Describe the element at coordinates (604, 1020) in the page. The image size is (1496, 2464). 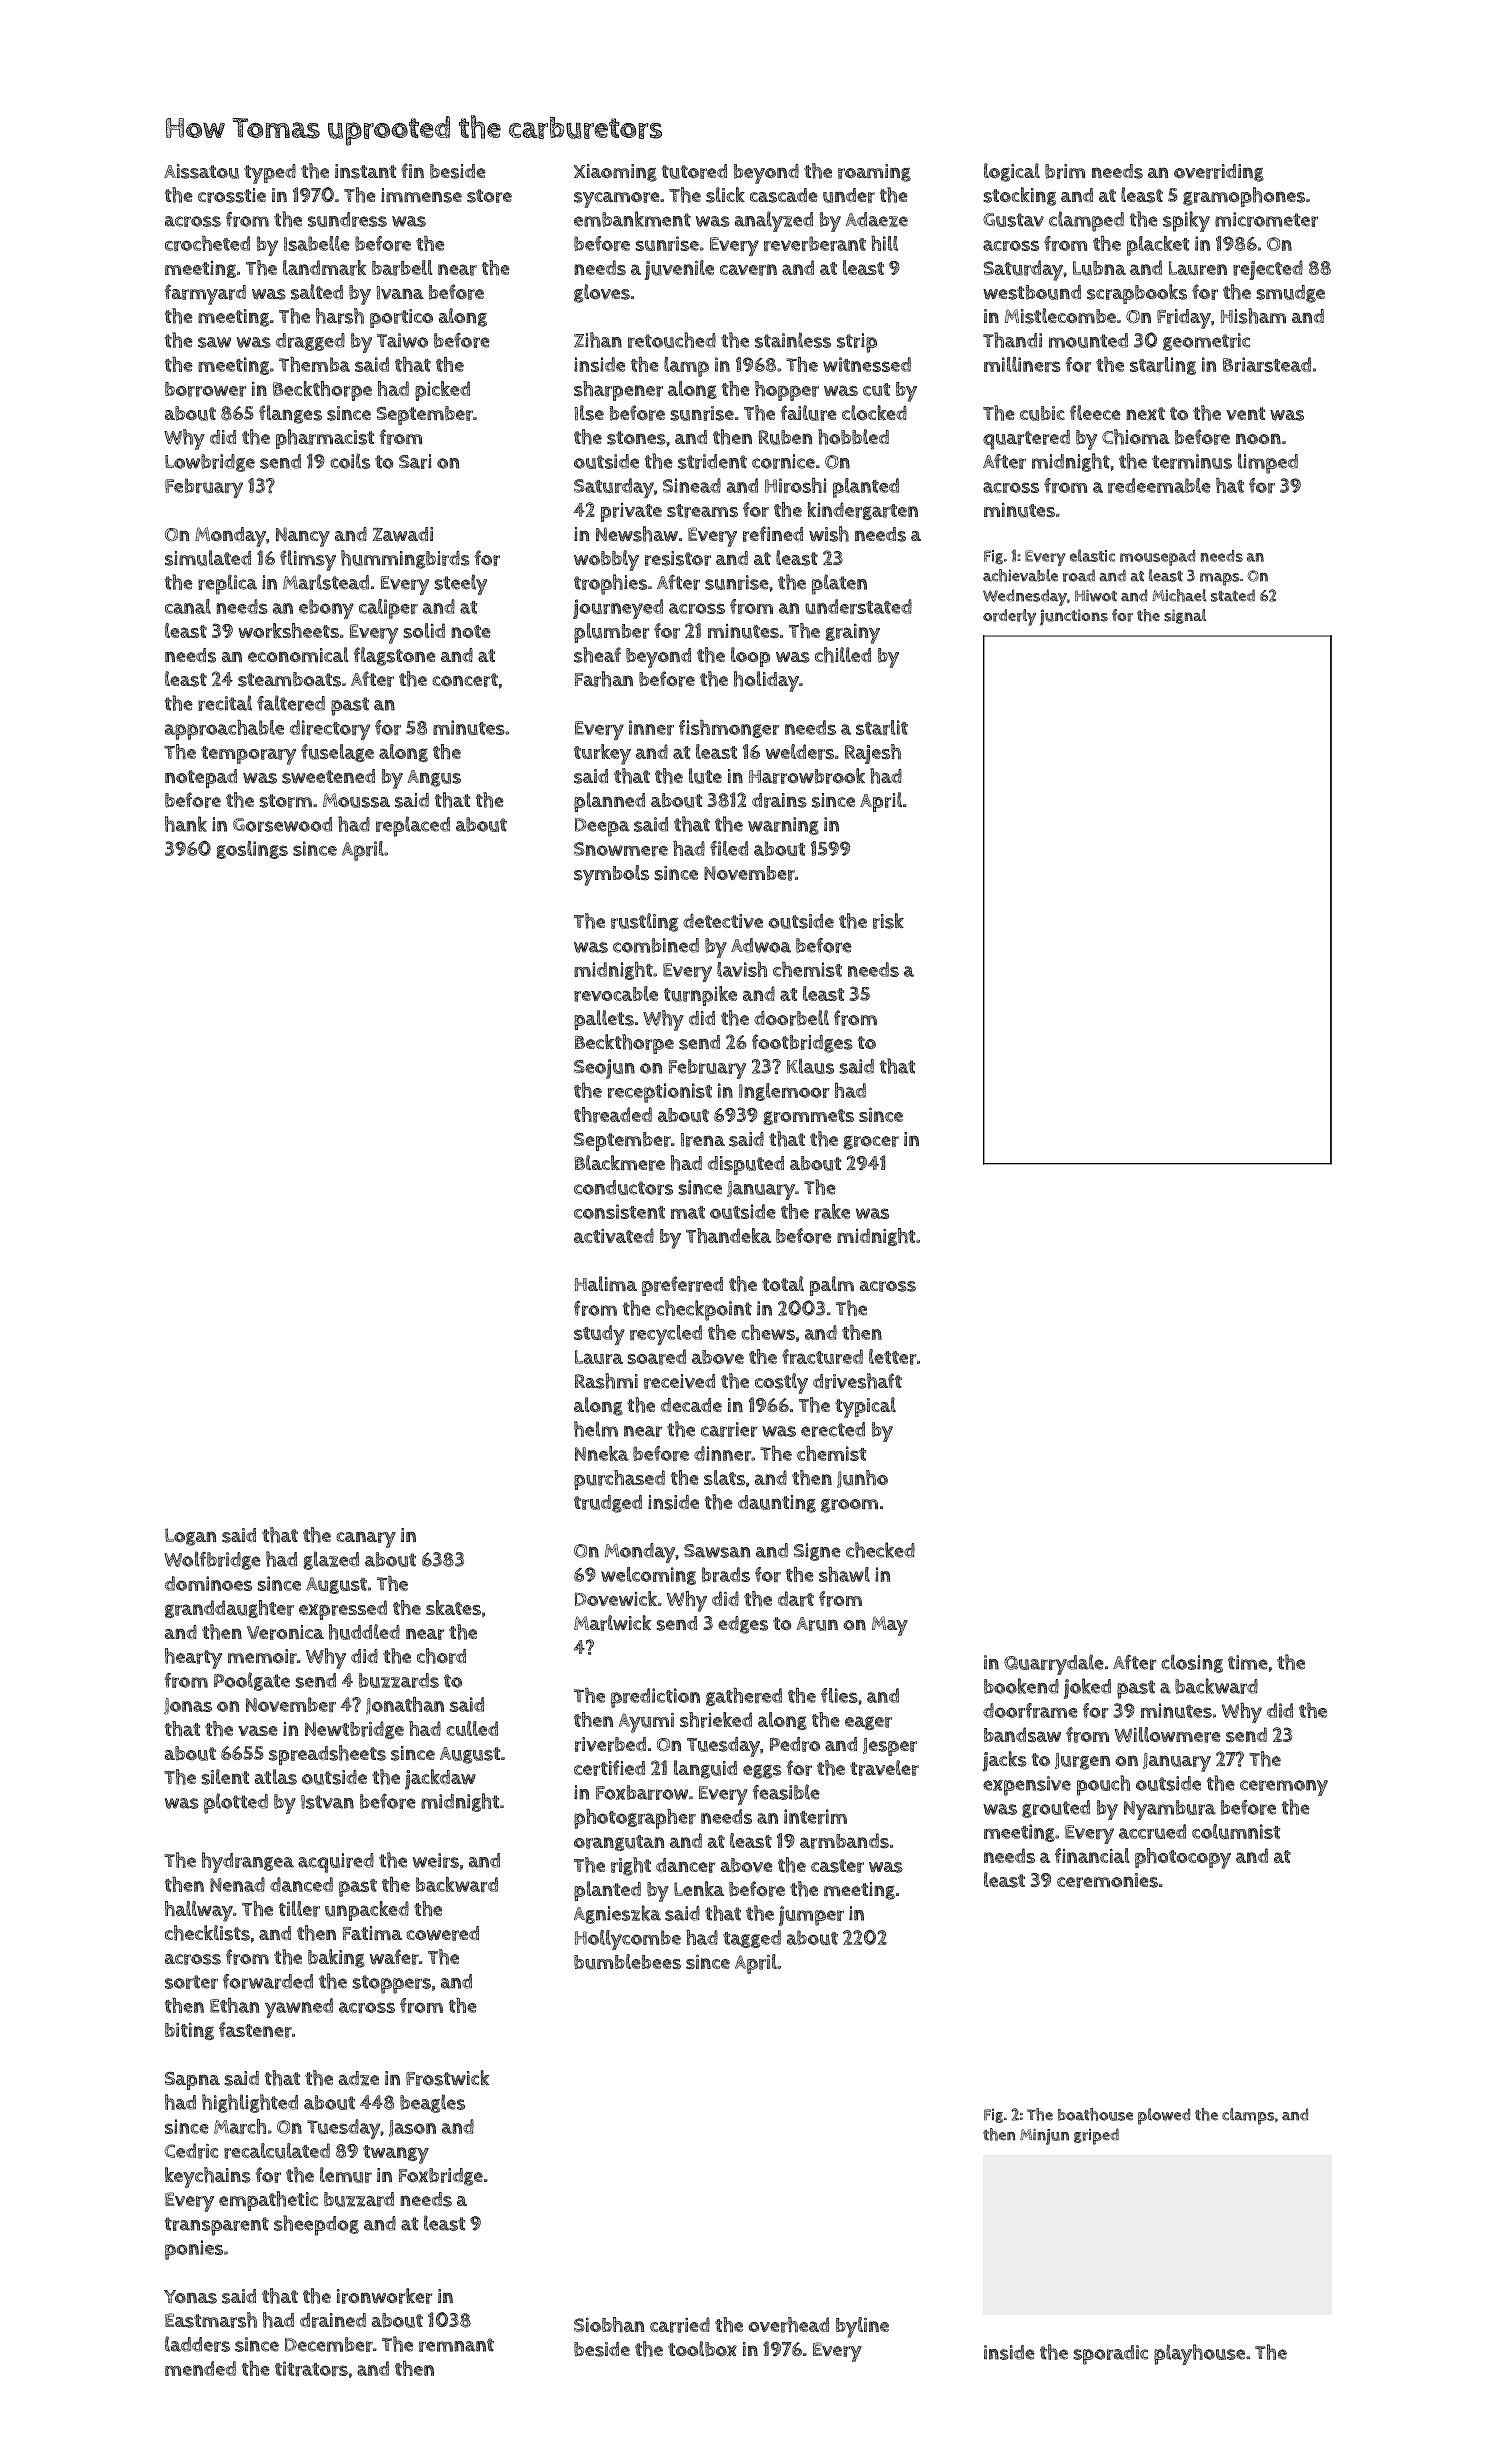
I see `pallets` at that location.
